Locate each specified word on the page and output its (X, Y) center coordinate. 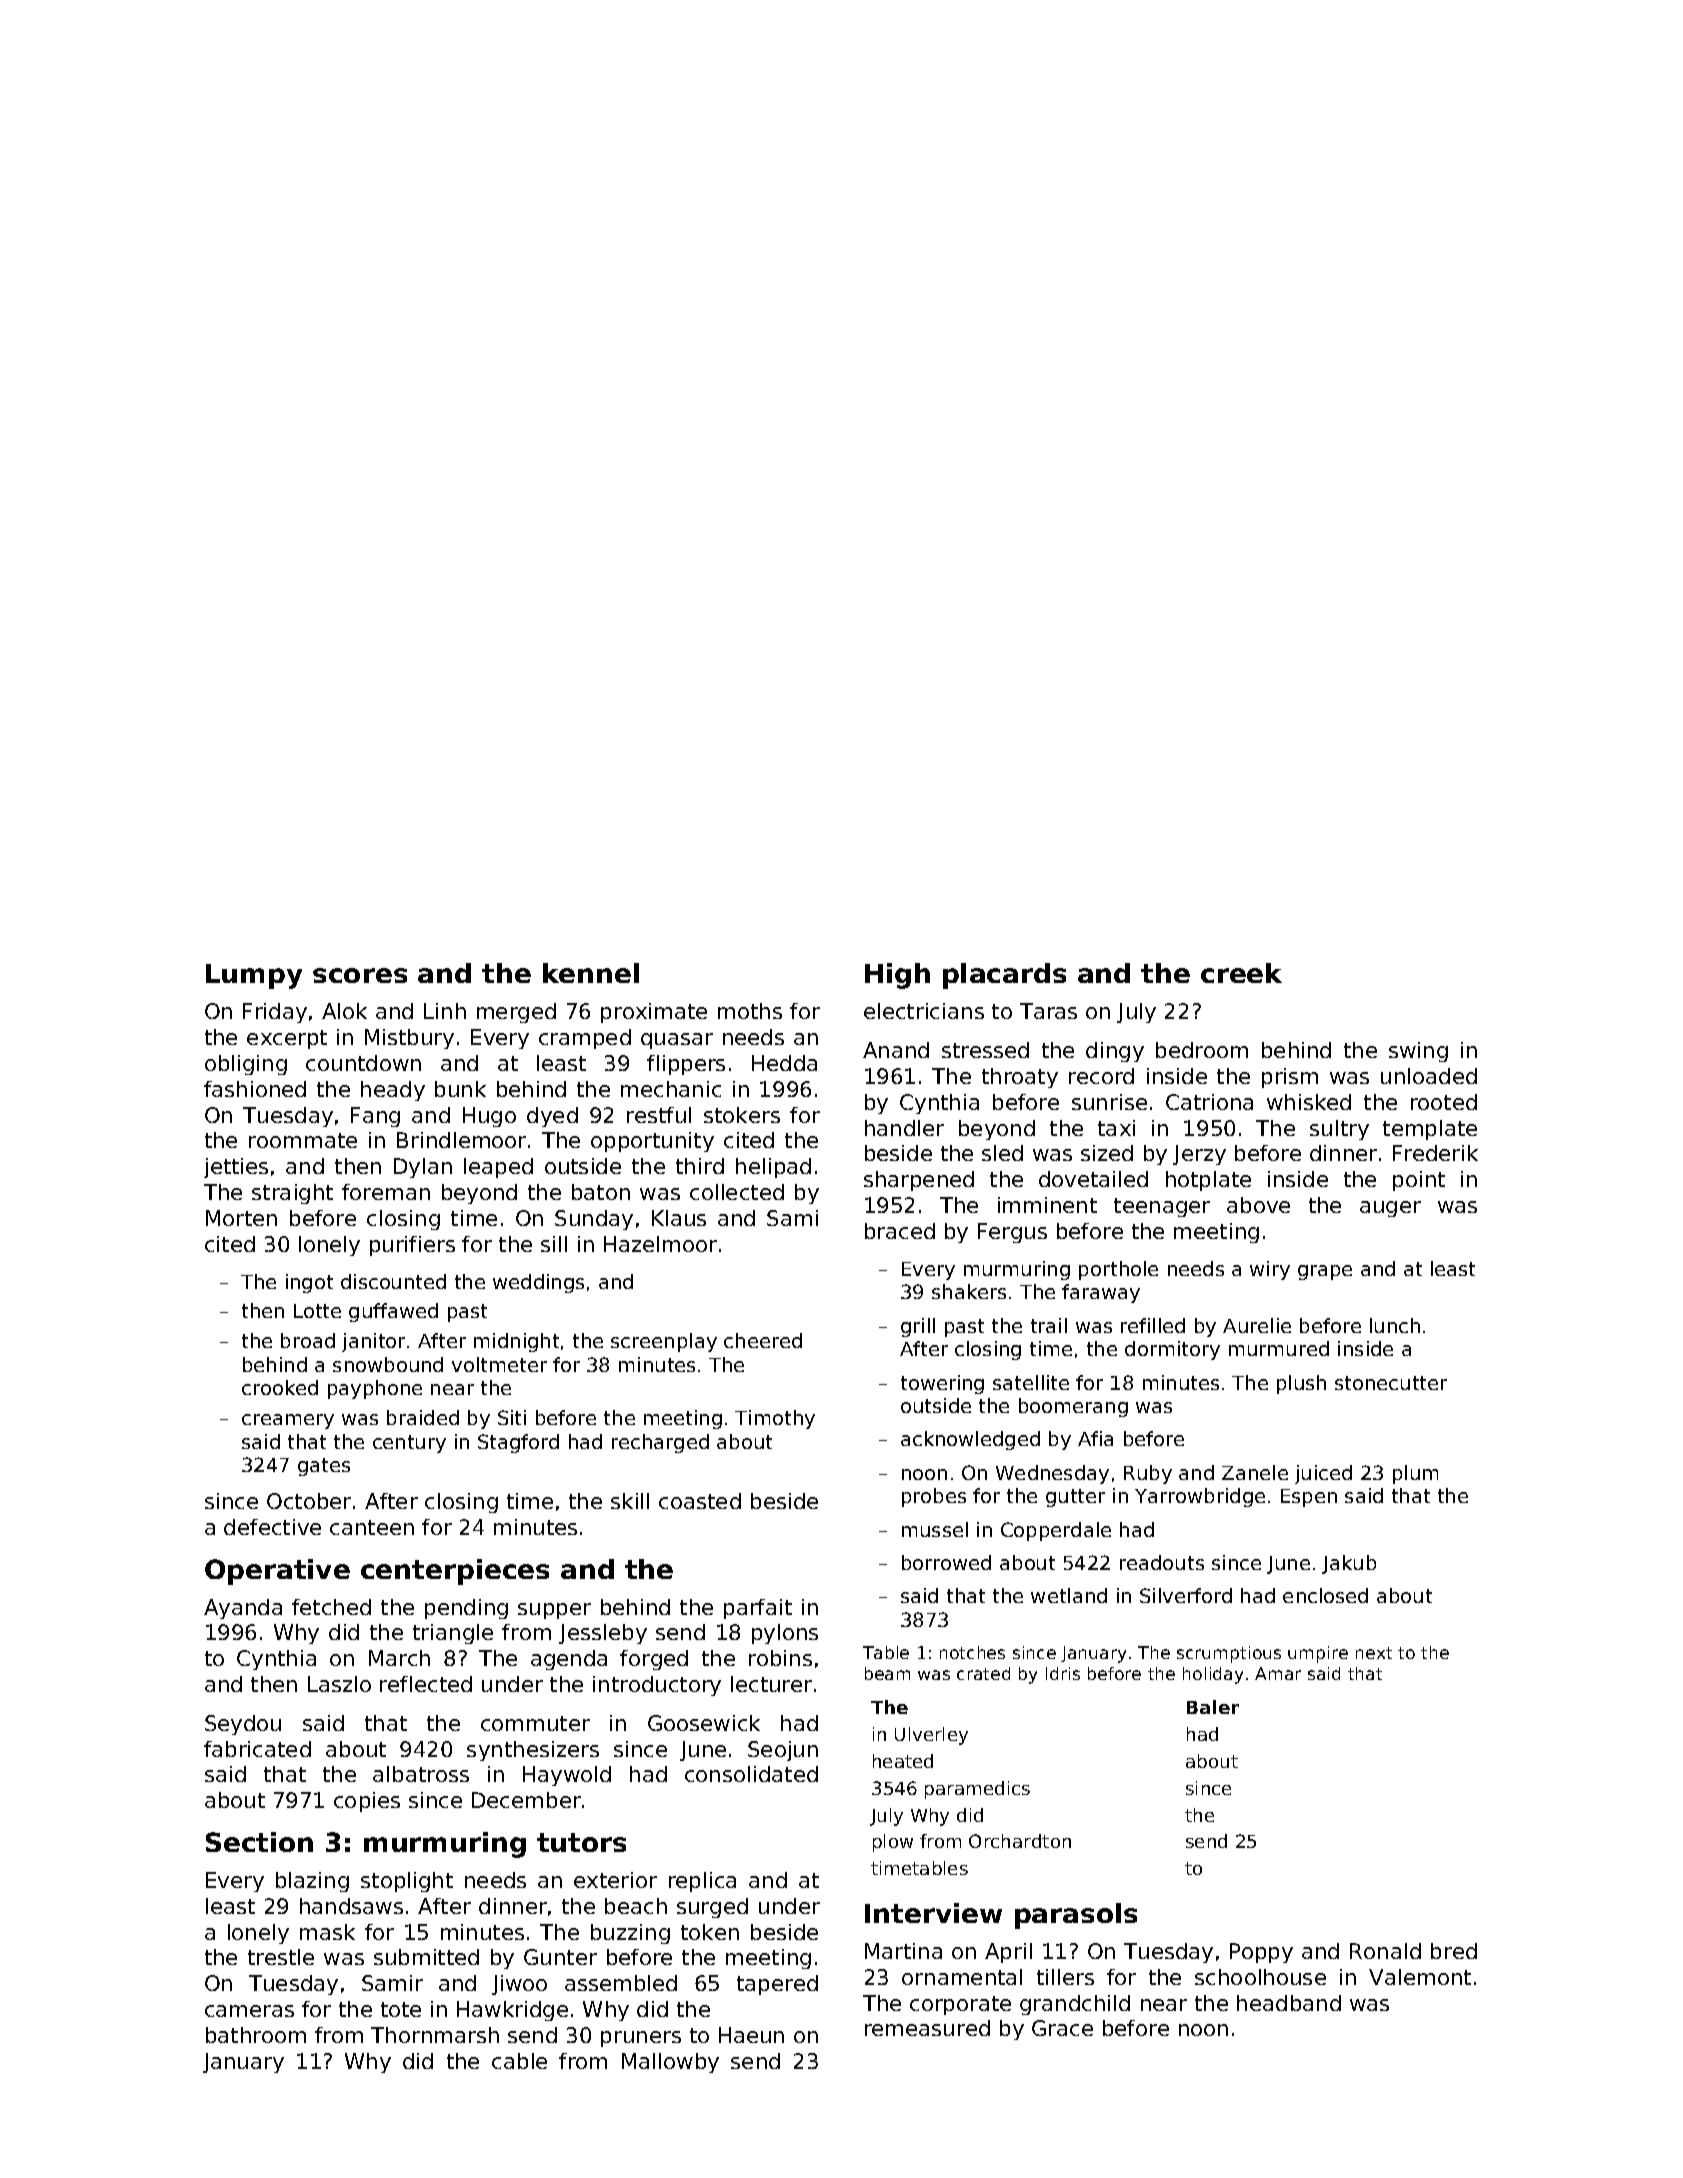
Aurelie (1257, 1325)
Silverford (1186, 1595)
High (897, 976)
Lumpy (254, 976)
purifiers (412, 1246)
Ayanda (243, 1609)
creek (1241, 973)
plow (893, 1843)
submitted (426, 1957)
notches (972, 1652)
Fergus (1012, 1233)
